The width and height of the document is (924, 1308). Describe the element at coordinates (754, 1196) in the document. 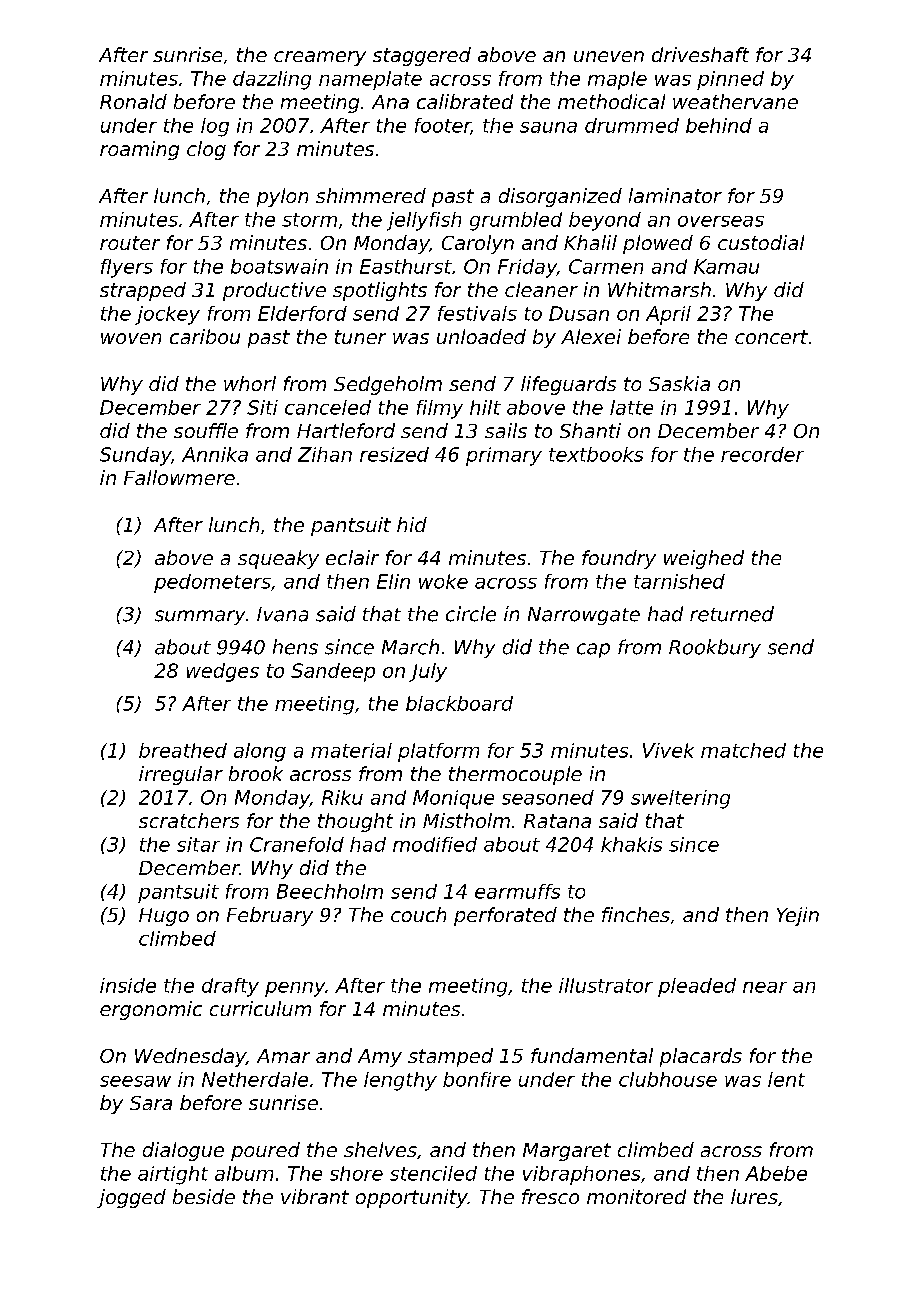

I see `lures` at that location.
